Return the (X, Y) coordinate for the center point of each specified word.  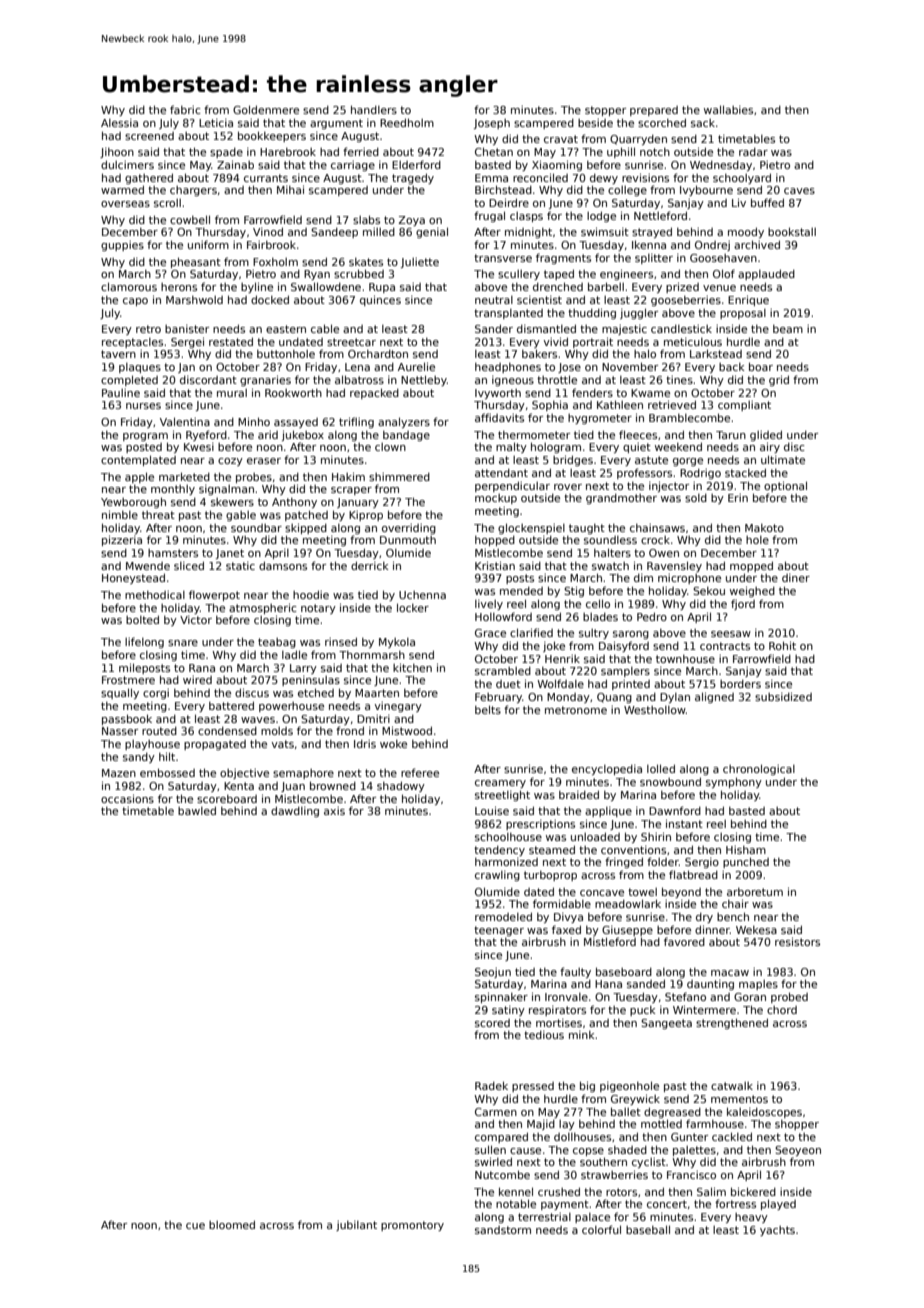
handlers (374, 109)
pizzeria (122, 540)
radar (753, 152)
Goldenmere (266, 109)
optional (785, 486)
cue (195, 1226)
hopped (495, 541)
